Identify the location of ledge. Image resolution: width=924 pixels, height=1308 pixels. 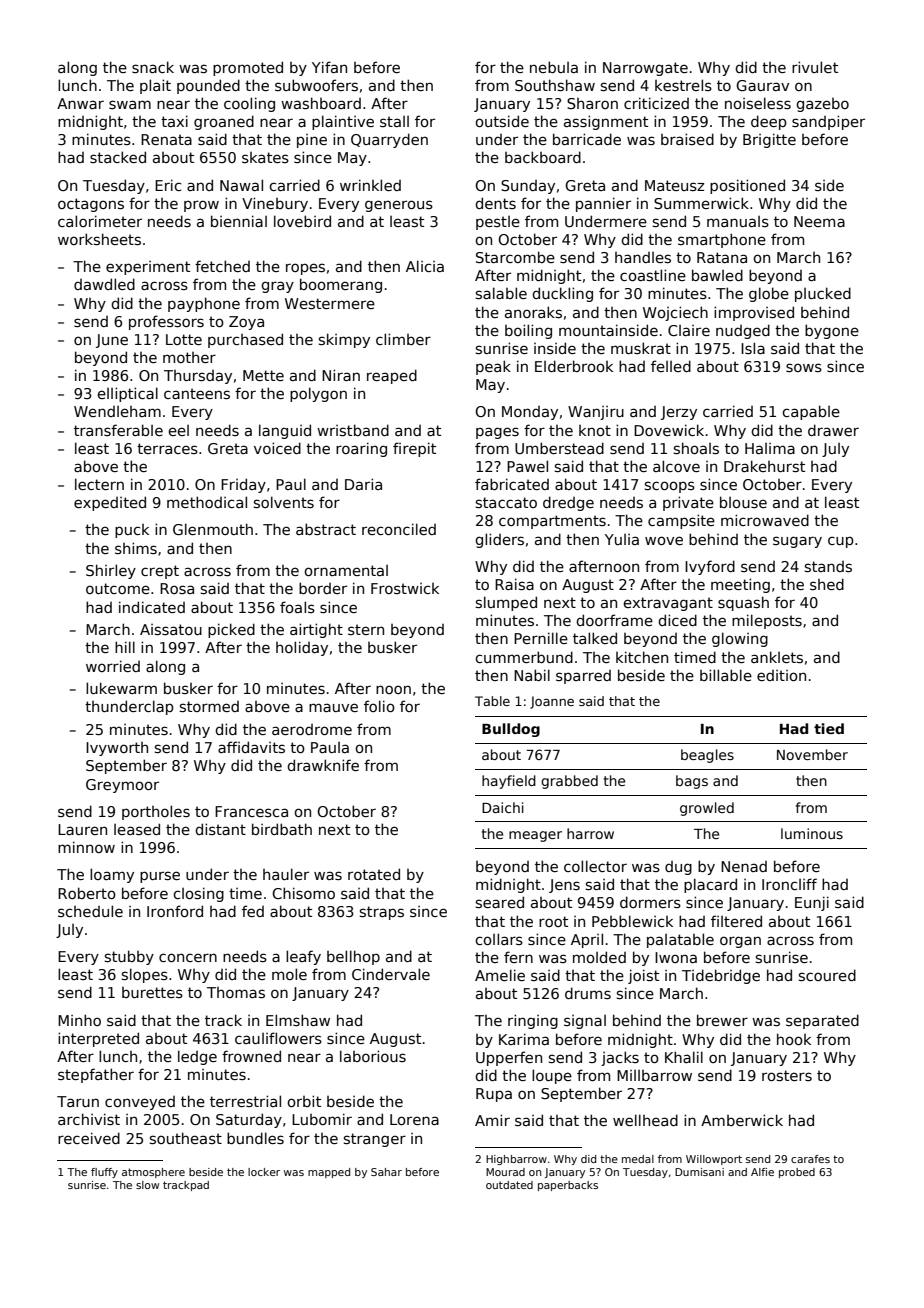
(197, 1057).
